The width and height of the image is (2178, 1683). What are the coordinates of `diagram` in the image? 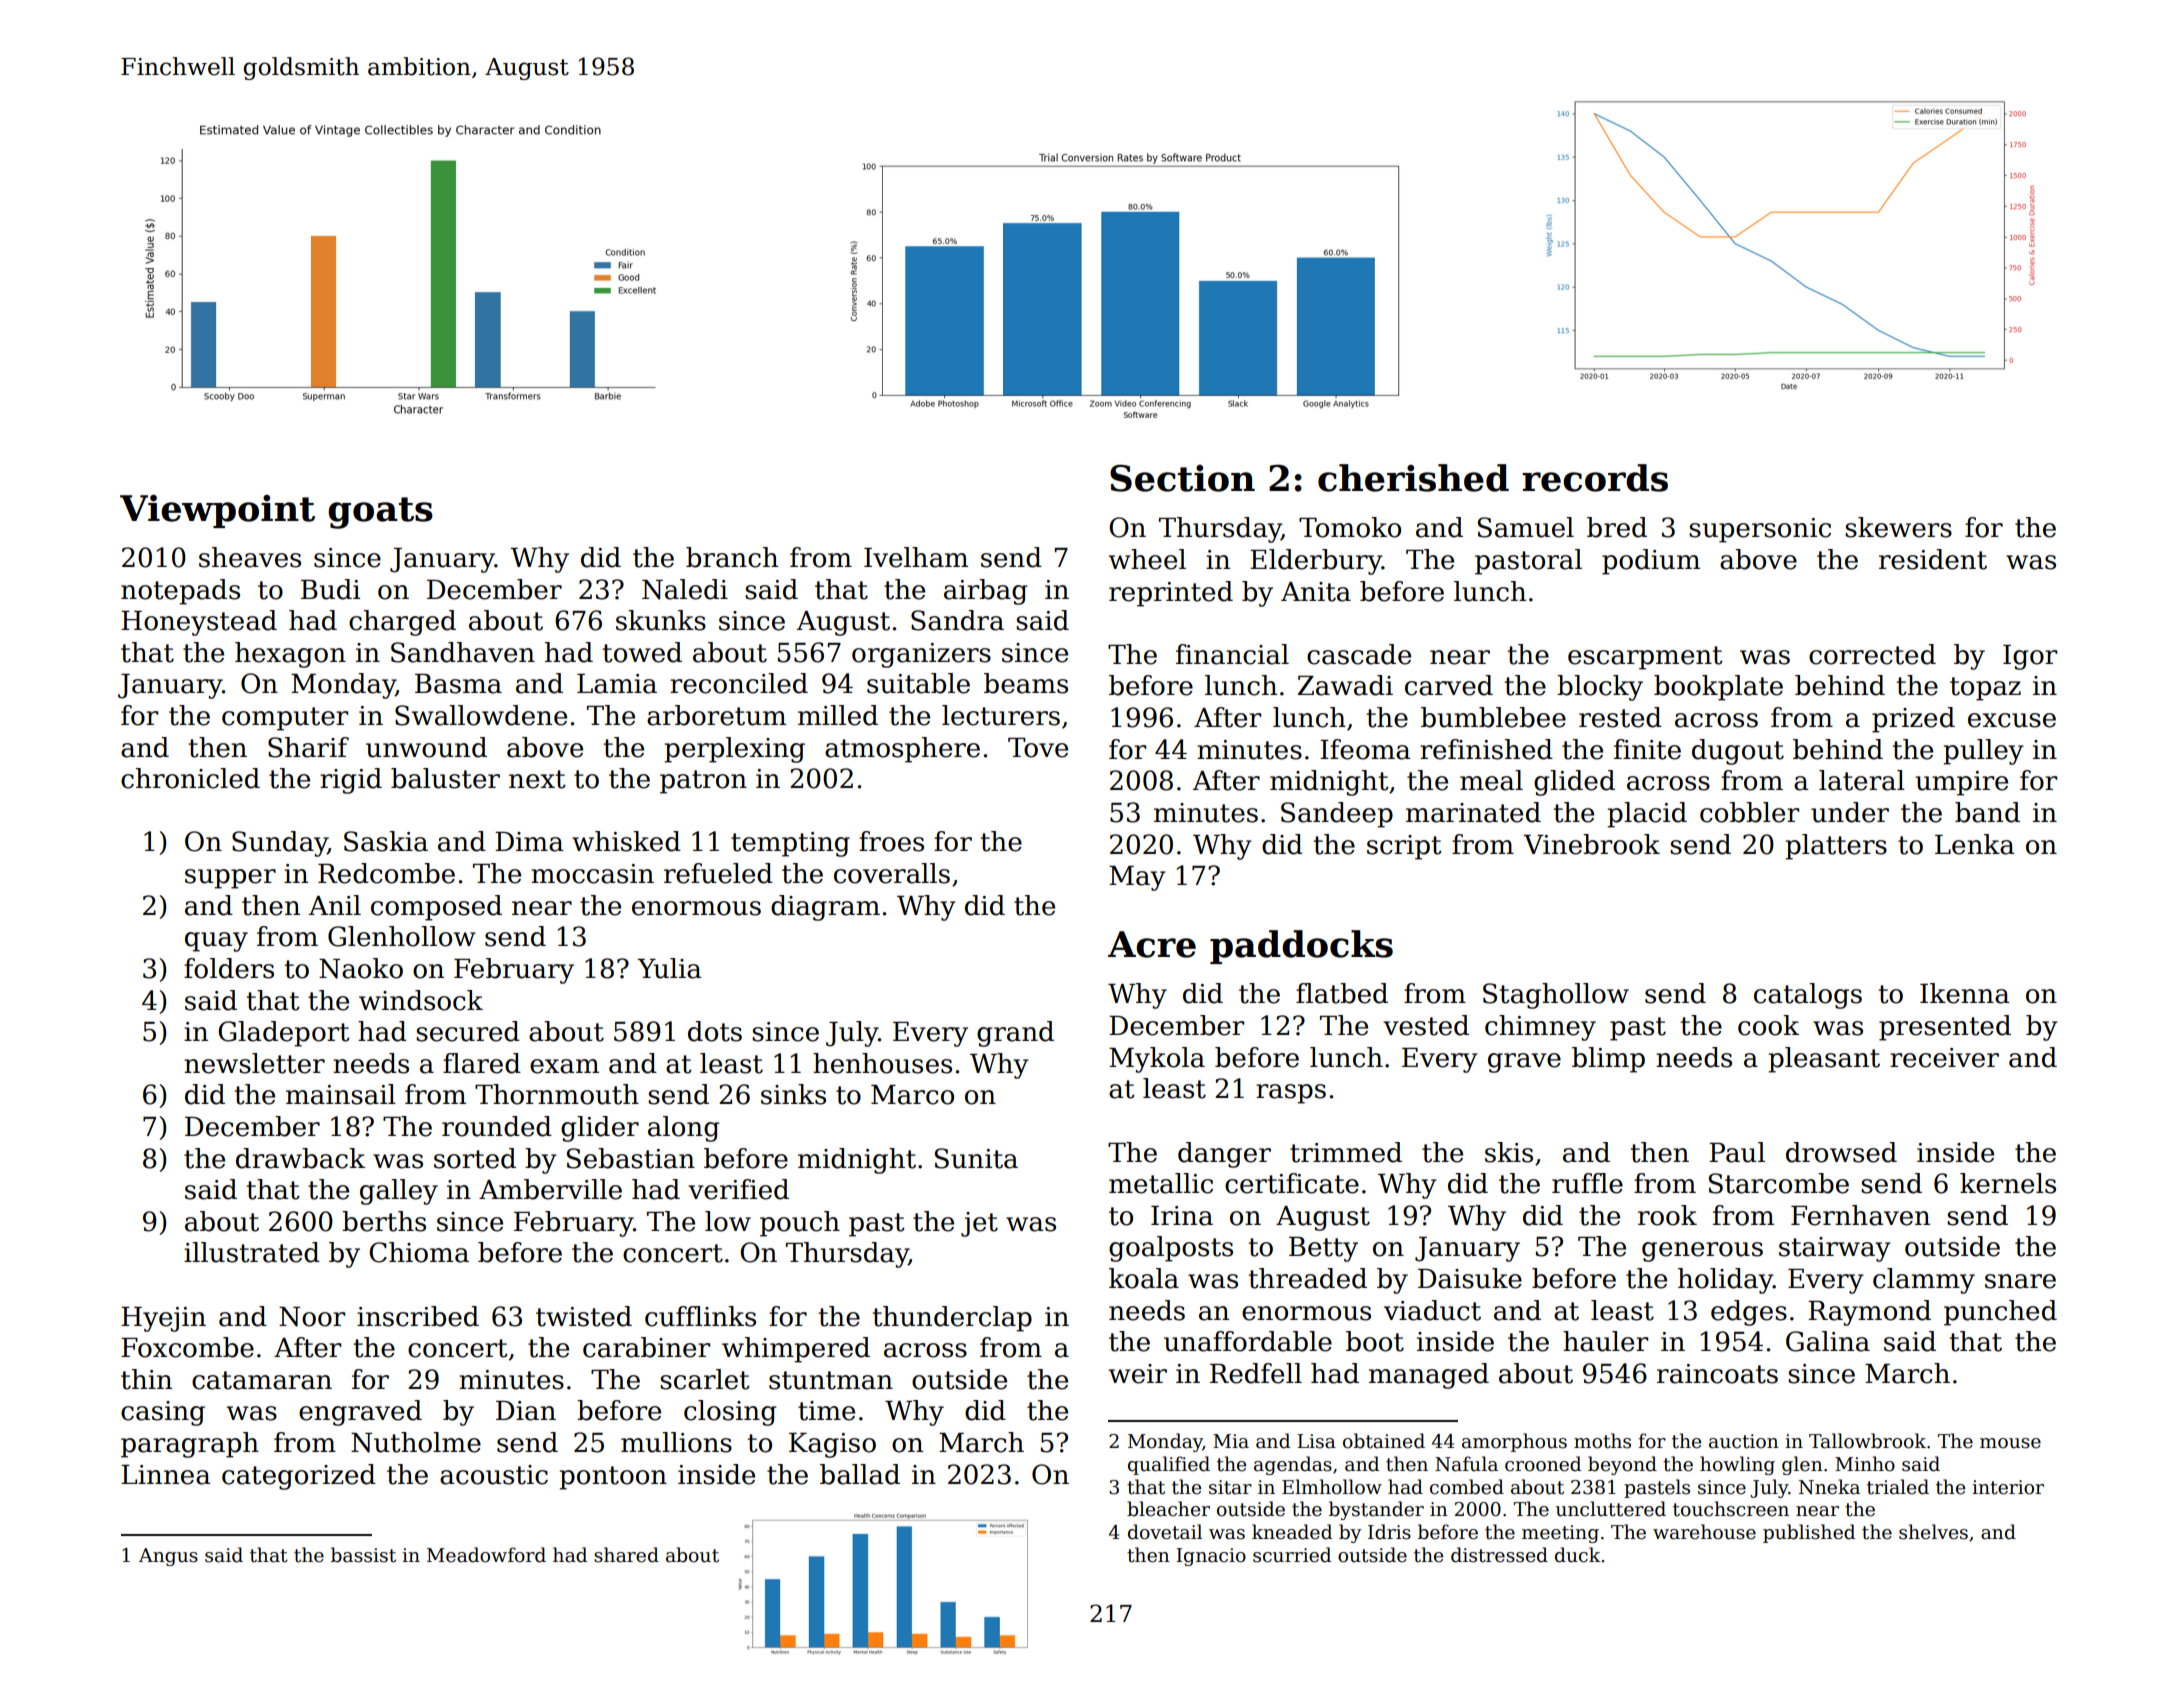 It's located at (825, 908).
